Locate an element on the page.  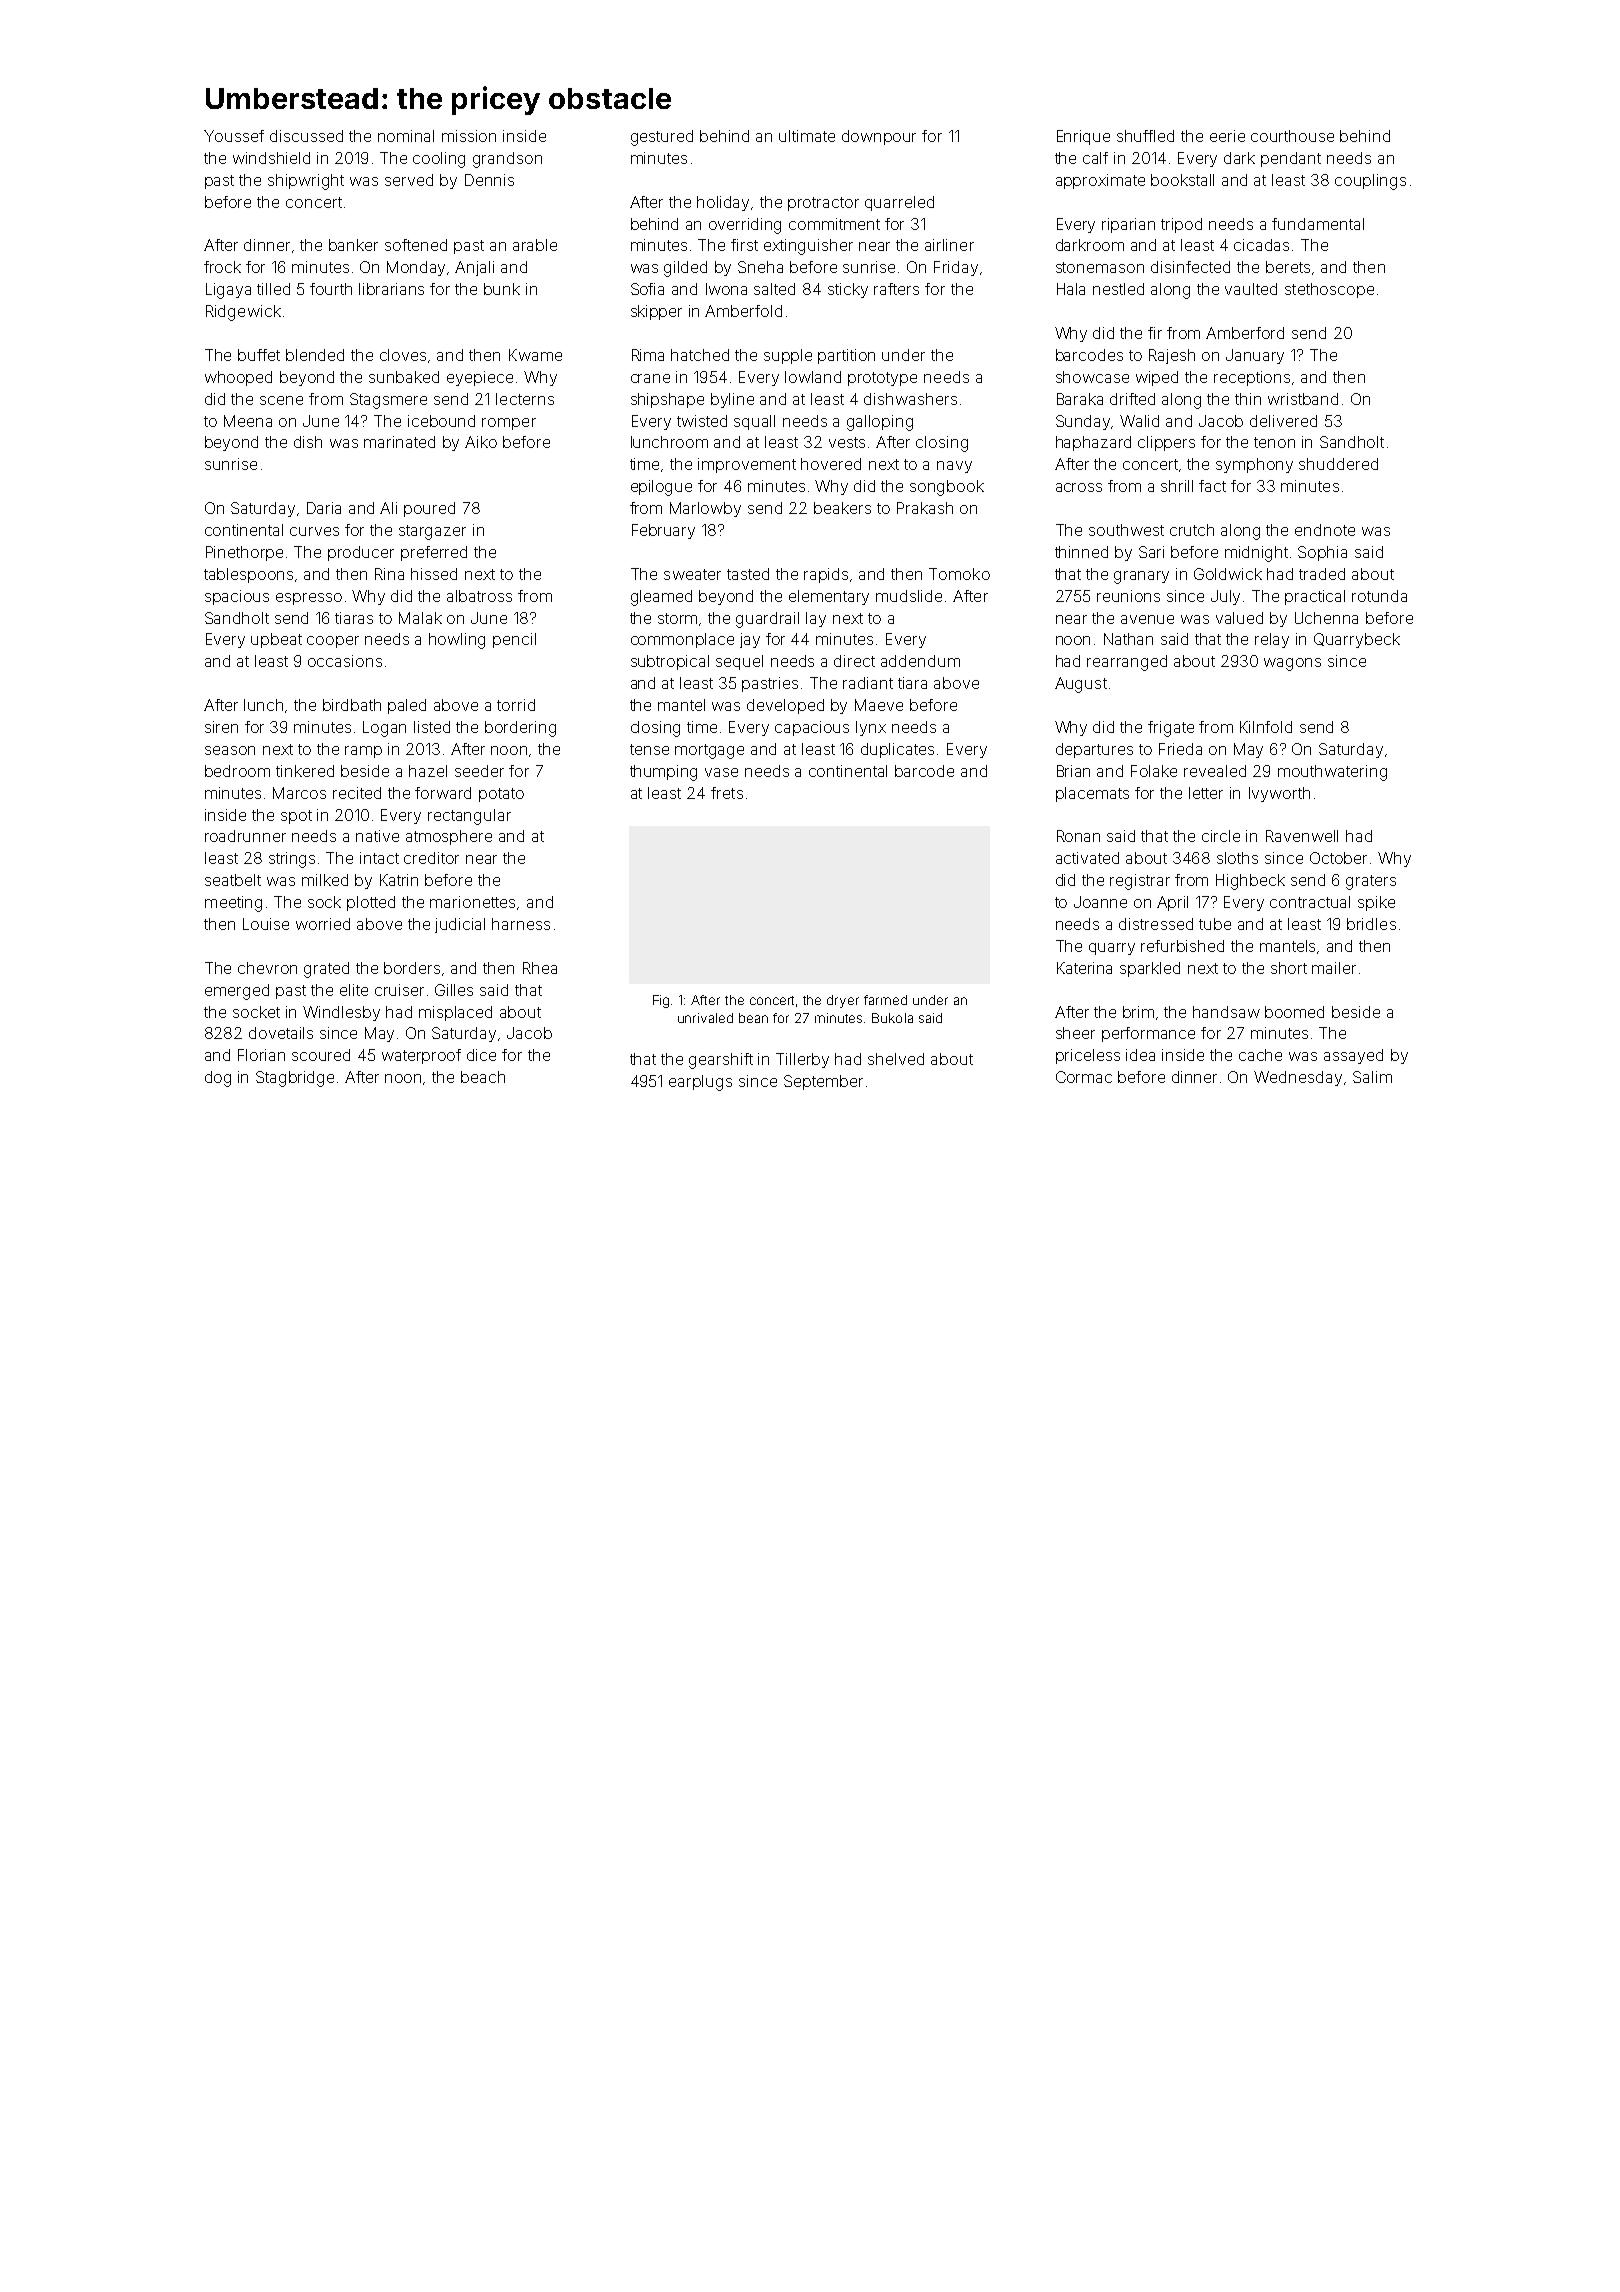
howling is located at coordinates (457, 641).
